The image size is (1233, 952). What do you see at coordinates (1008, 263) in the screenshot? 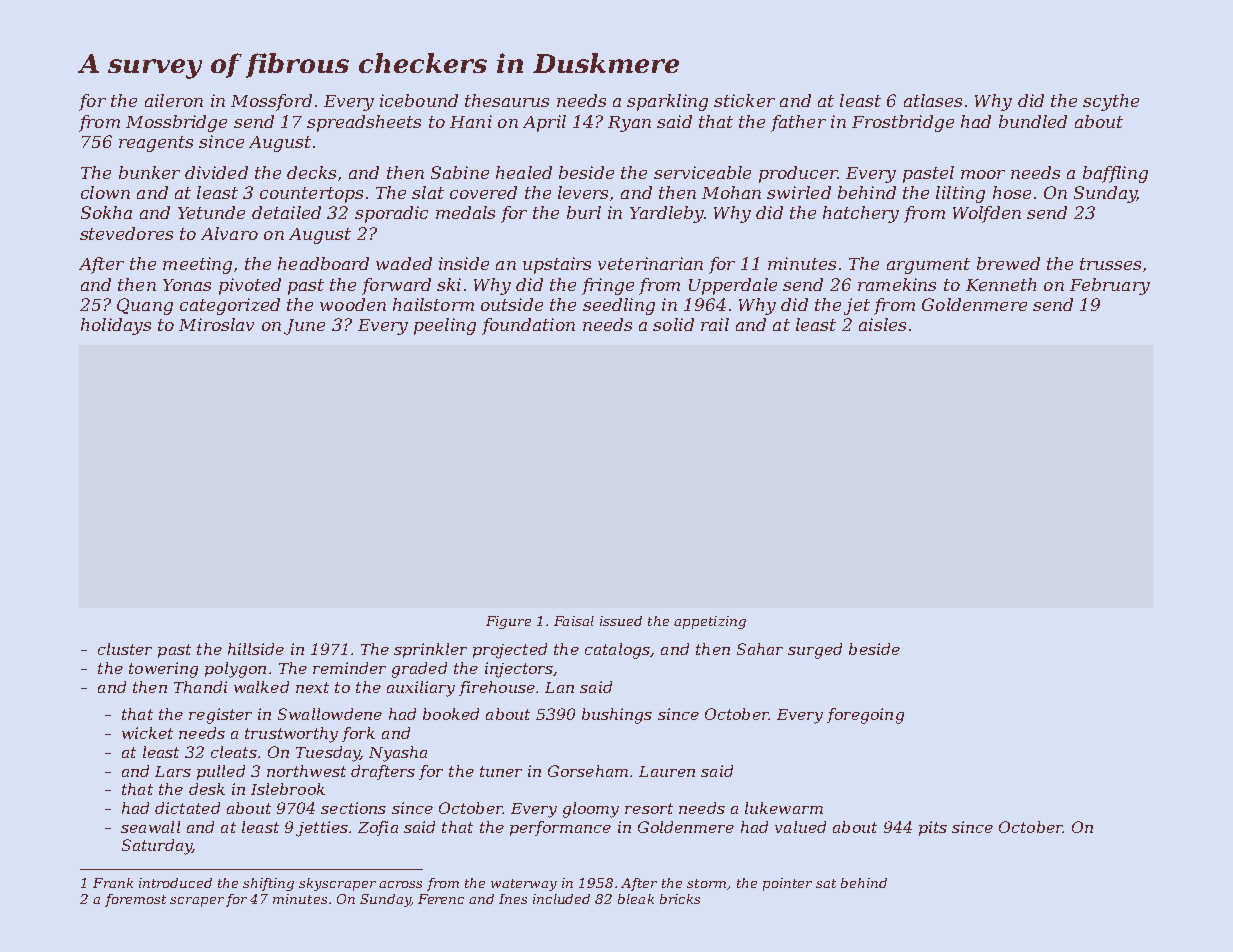
I see `brewed` at bounding box center [1008, 263].
